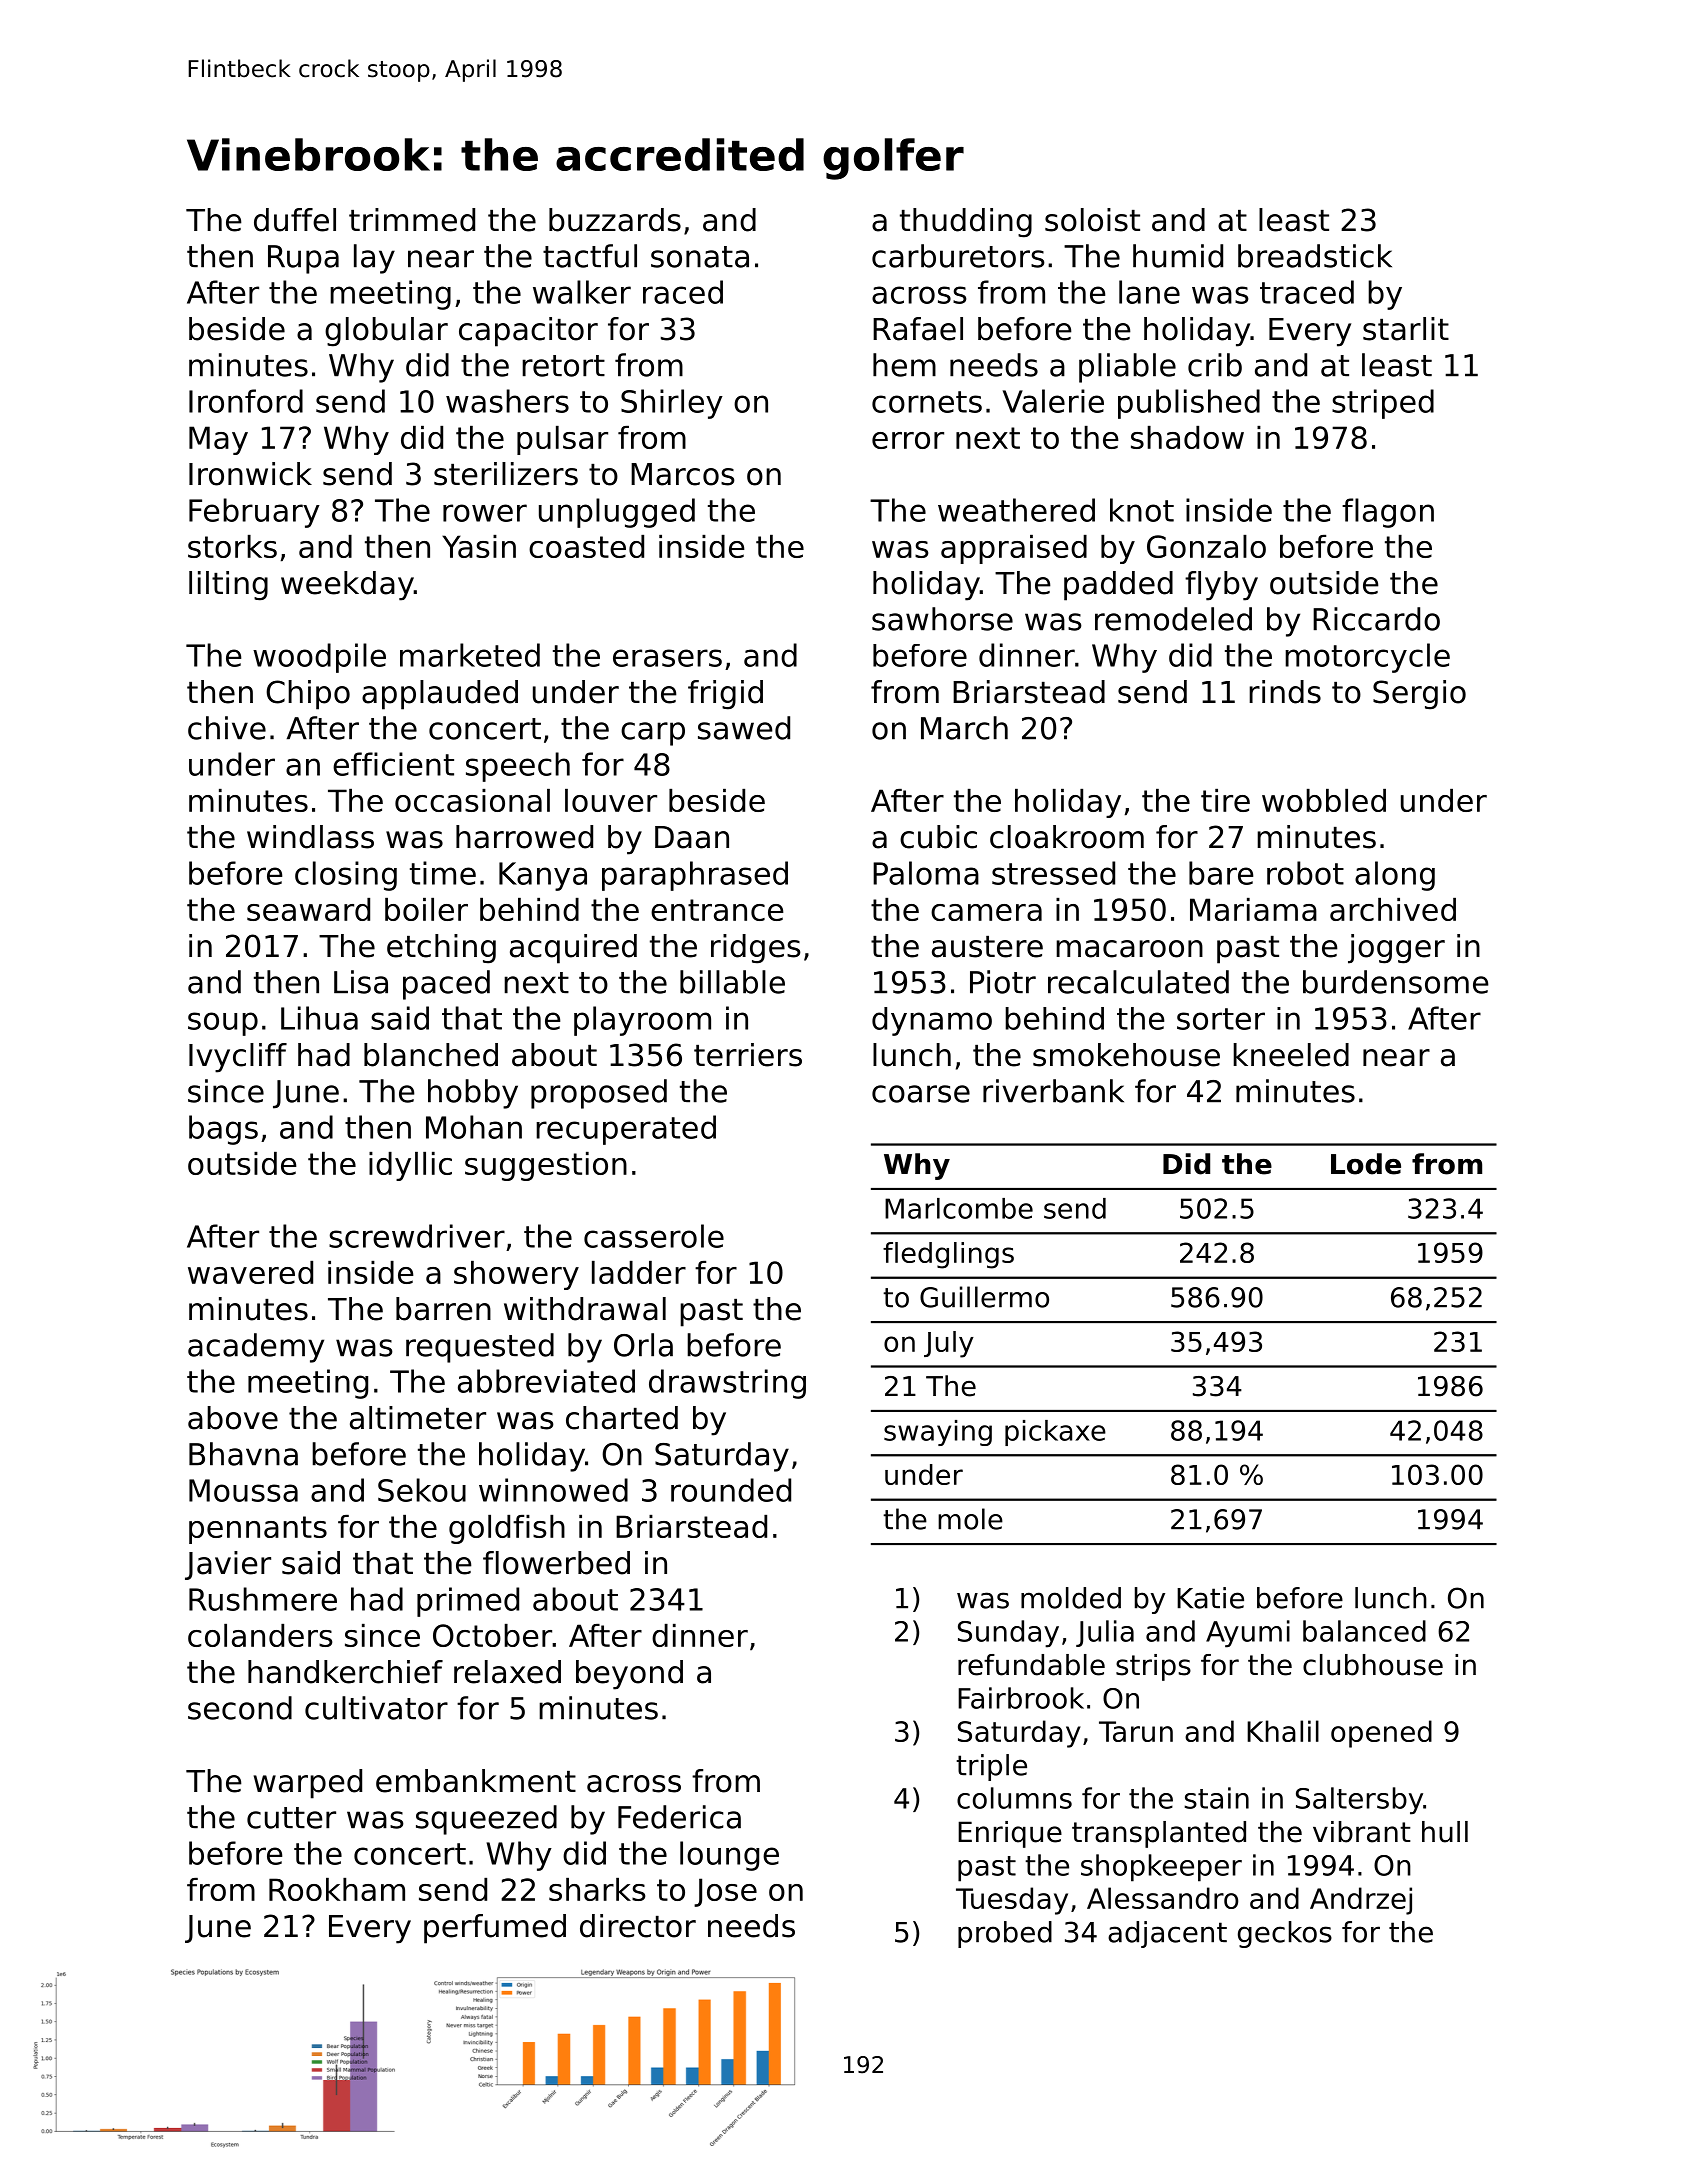 This document has height=2178, width=1683. I want to click on smokehouse, so click(1126, 1055).
